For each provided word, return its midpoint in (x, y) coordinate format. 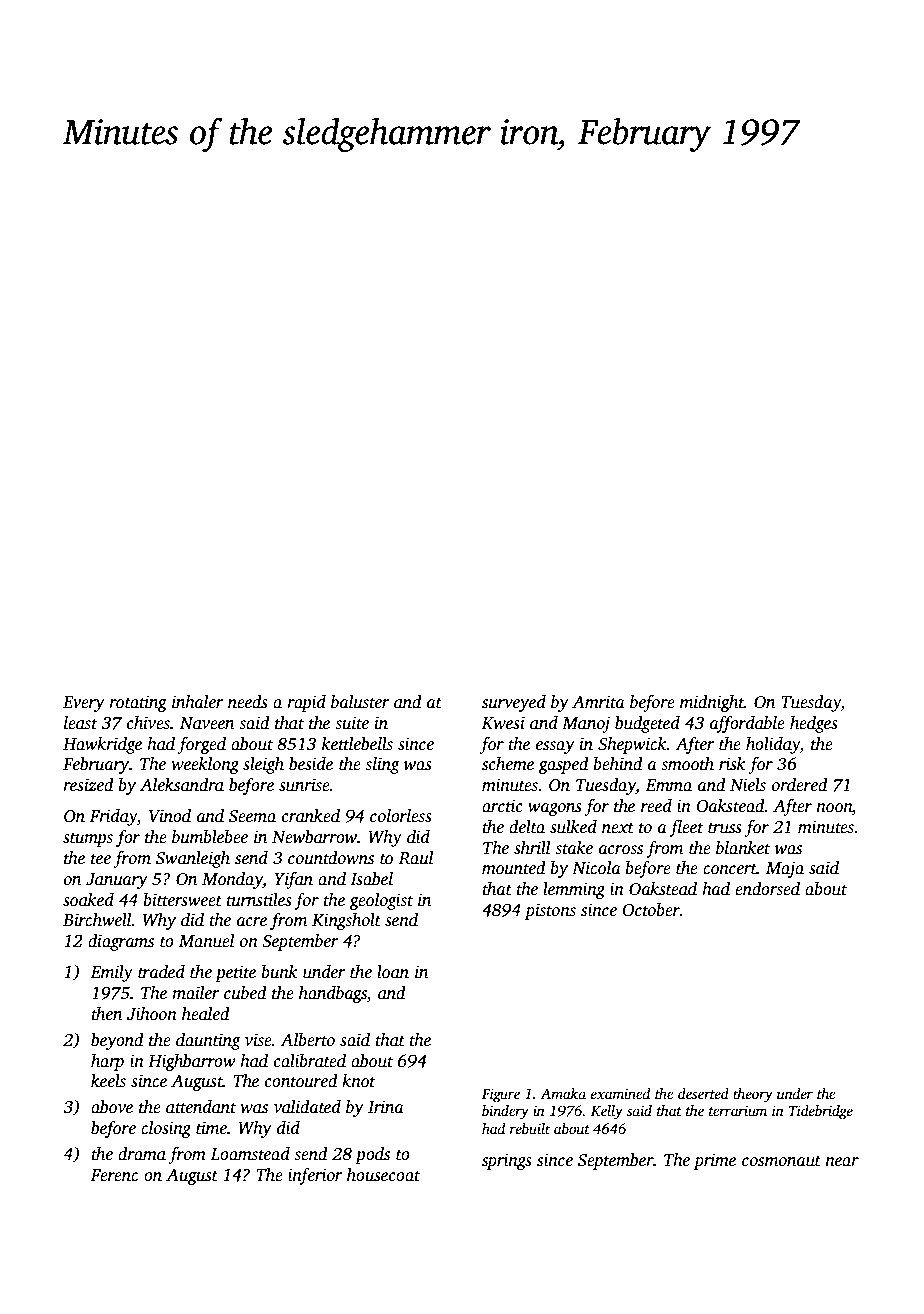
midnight (712, 703)
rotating (138, 703)
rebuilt (530, 1128)
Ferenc (114, 1175)
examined (620, 1093)
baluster (360, 702)
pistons (550, 911)
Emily (112, 973)
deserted (703, 1093)
